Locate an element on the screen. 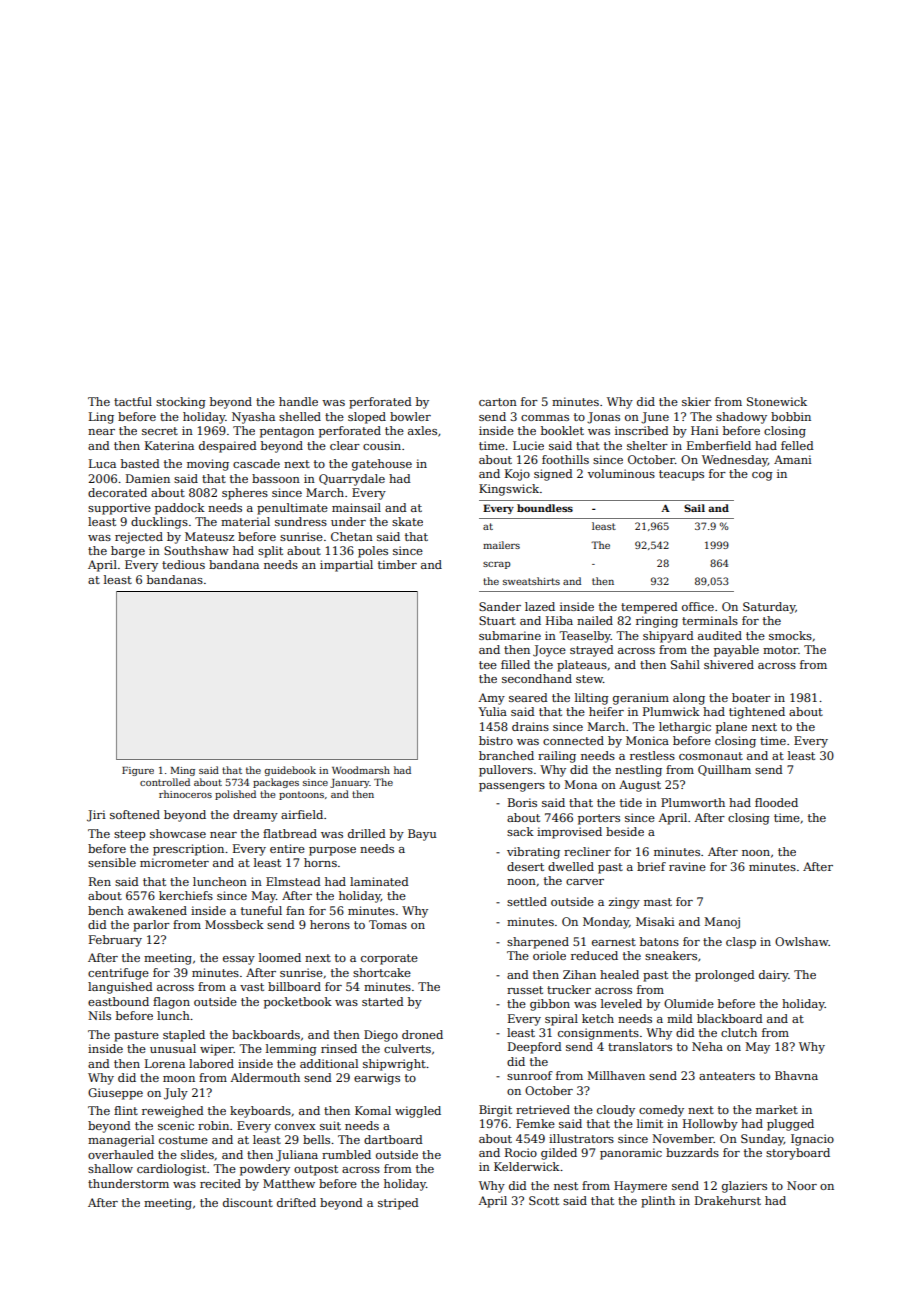 The image size is (924, 1308). Figure is located at coordinates (138, 771).
